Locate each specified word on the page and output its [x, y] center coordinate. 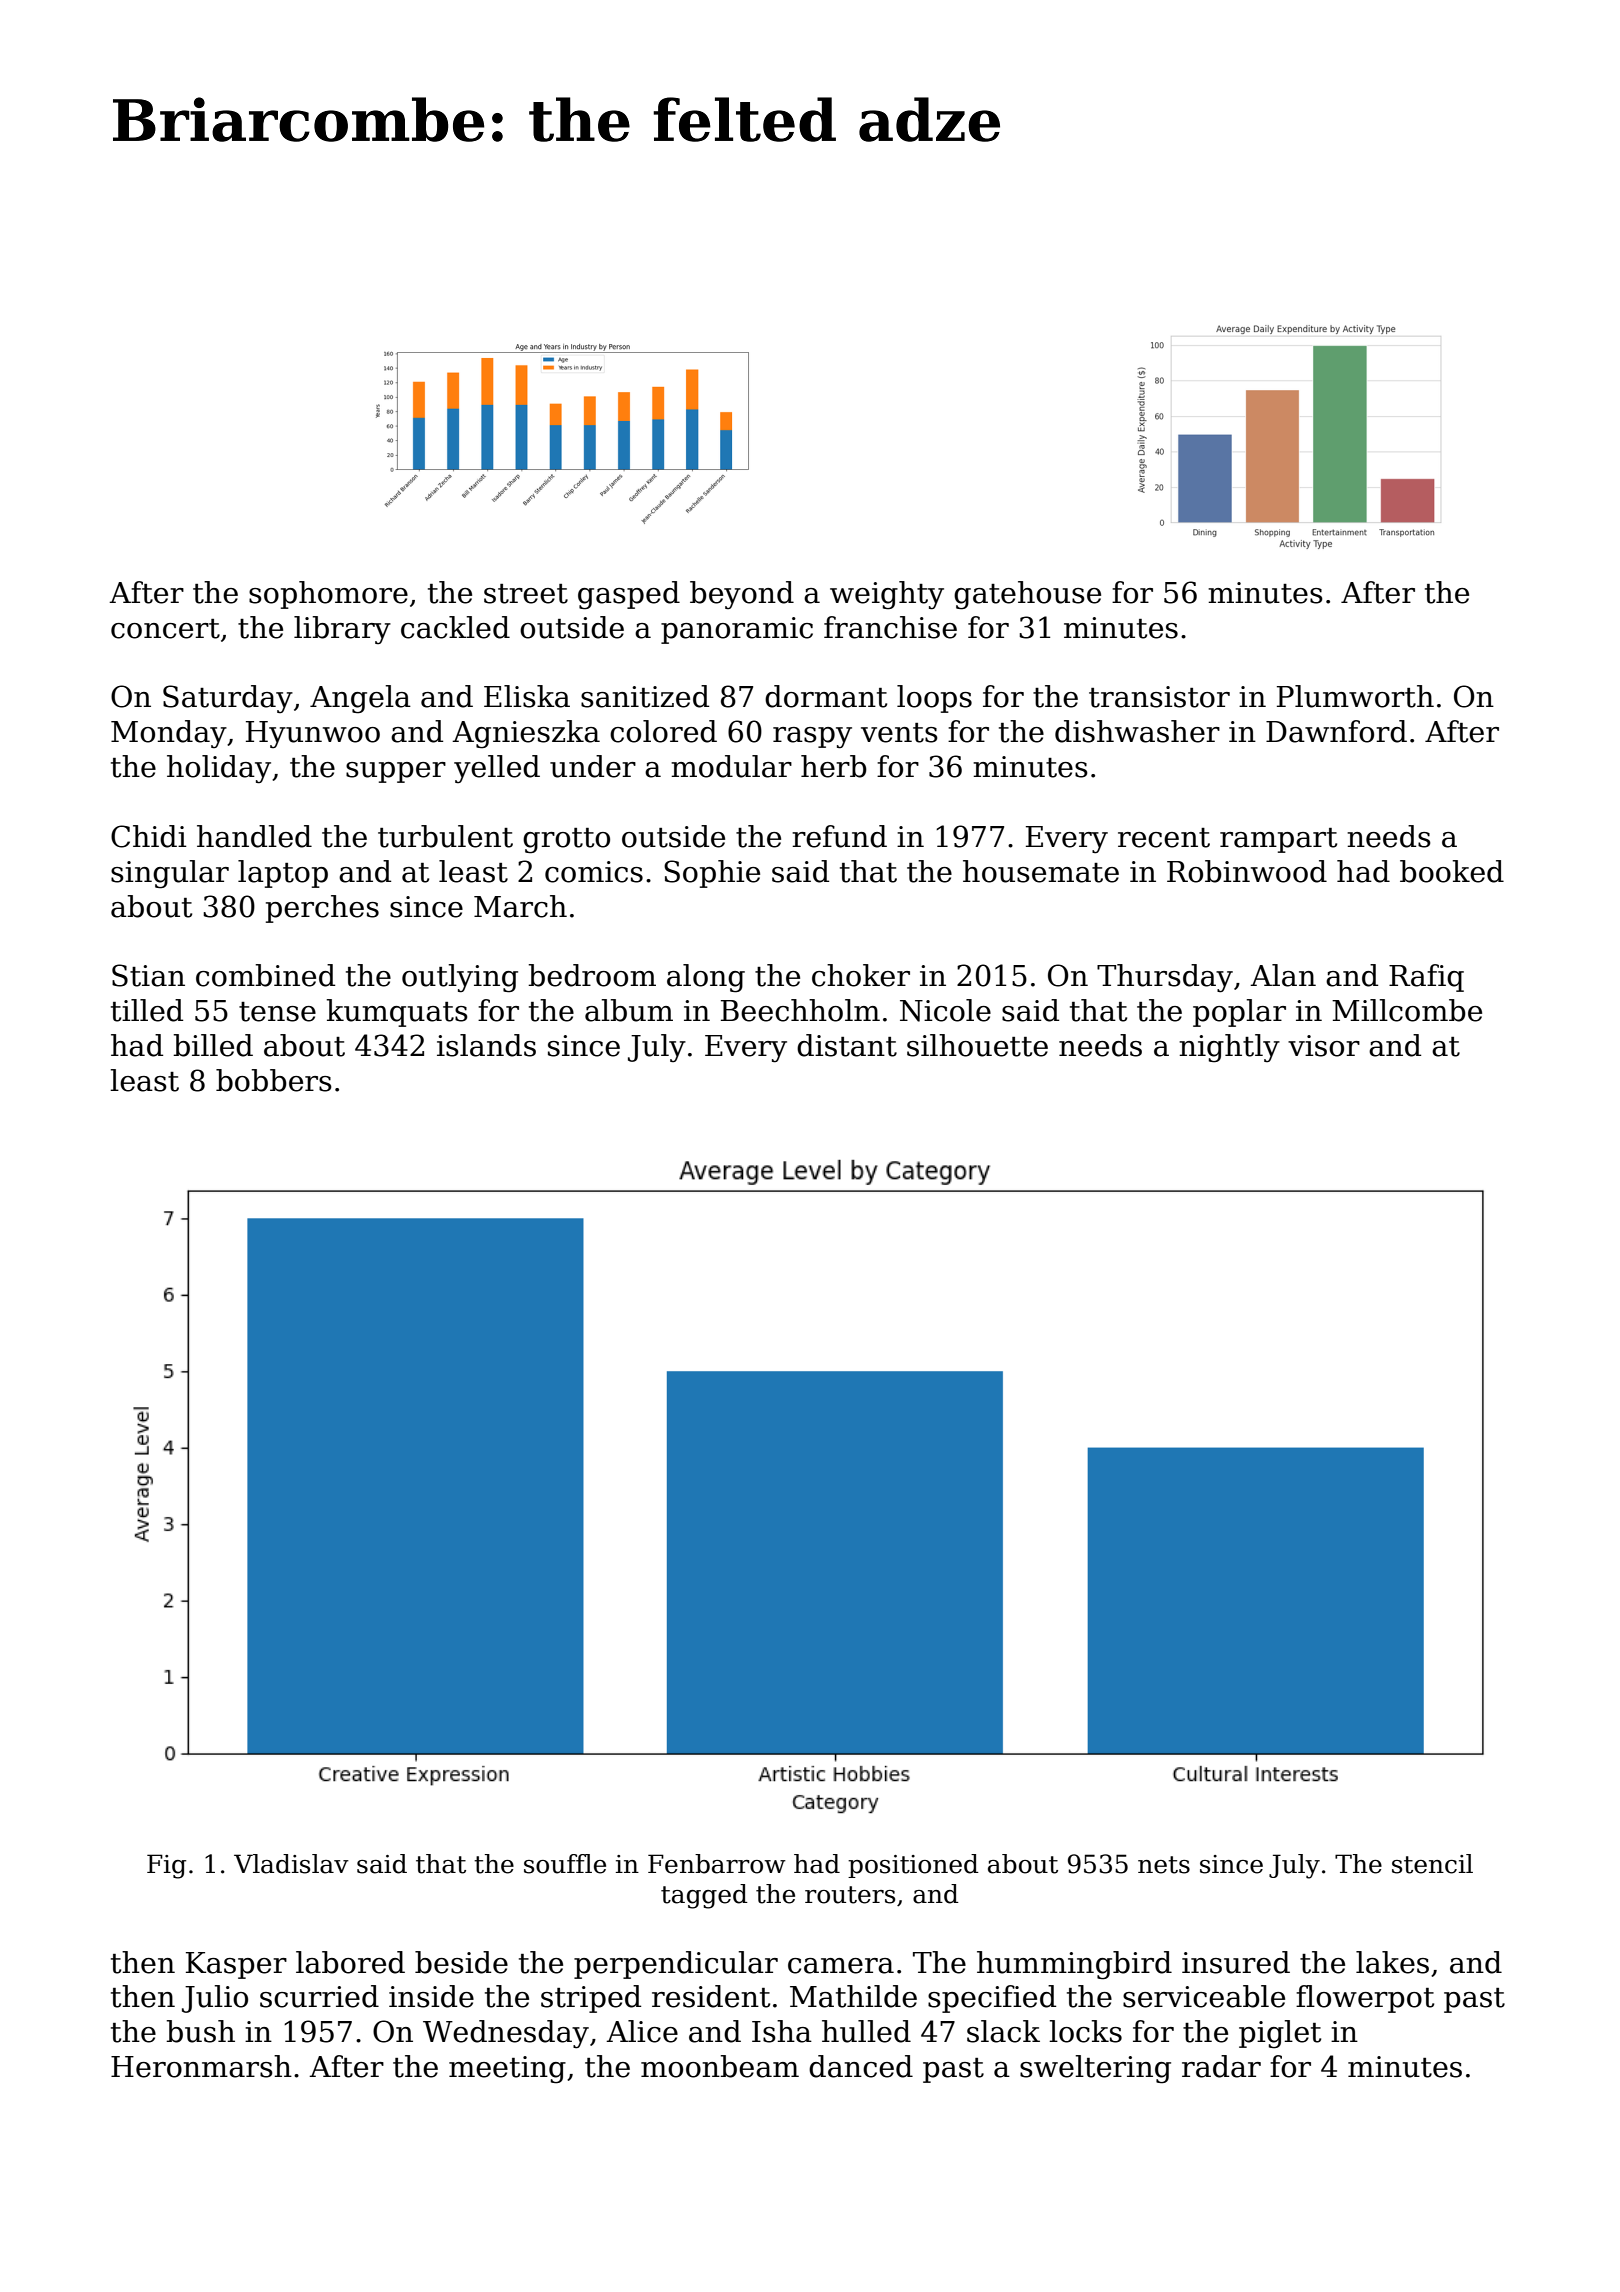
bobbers [274, 1080]
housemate [1041, 871]
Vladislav [291, 1864]
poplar [1239, 1013]
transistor [1159, 697]
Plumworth [1355, 696]
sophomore [328, 595]
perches [322, 909]
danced [861, 2066]
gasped [629, 595]
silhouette [977, 1045]
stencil [1432, 1864]
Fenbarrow [717, 1864]
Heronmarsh [201, 2066]
